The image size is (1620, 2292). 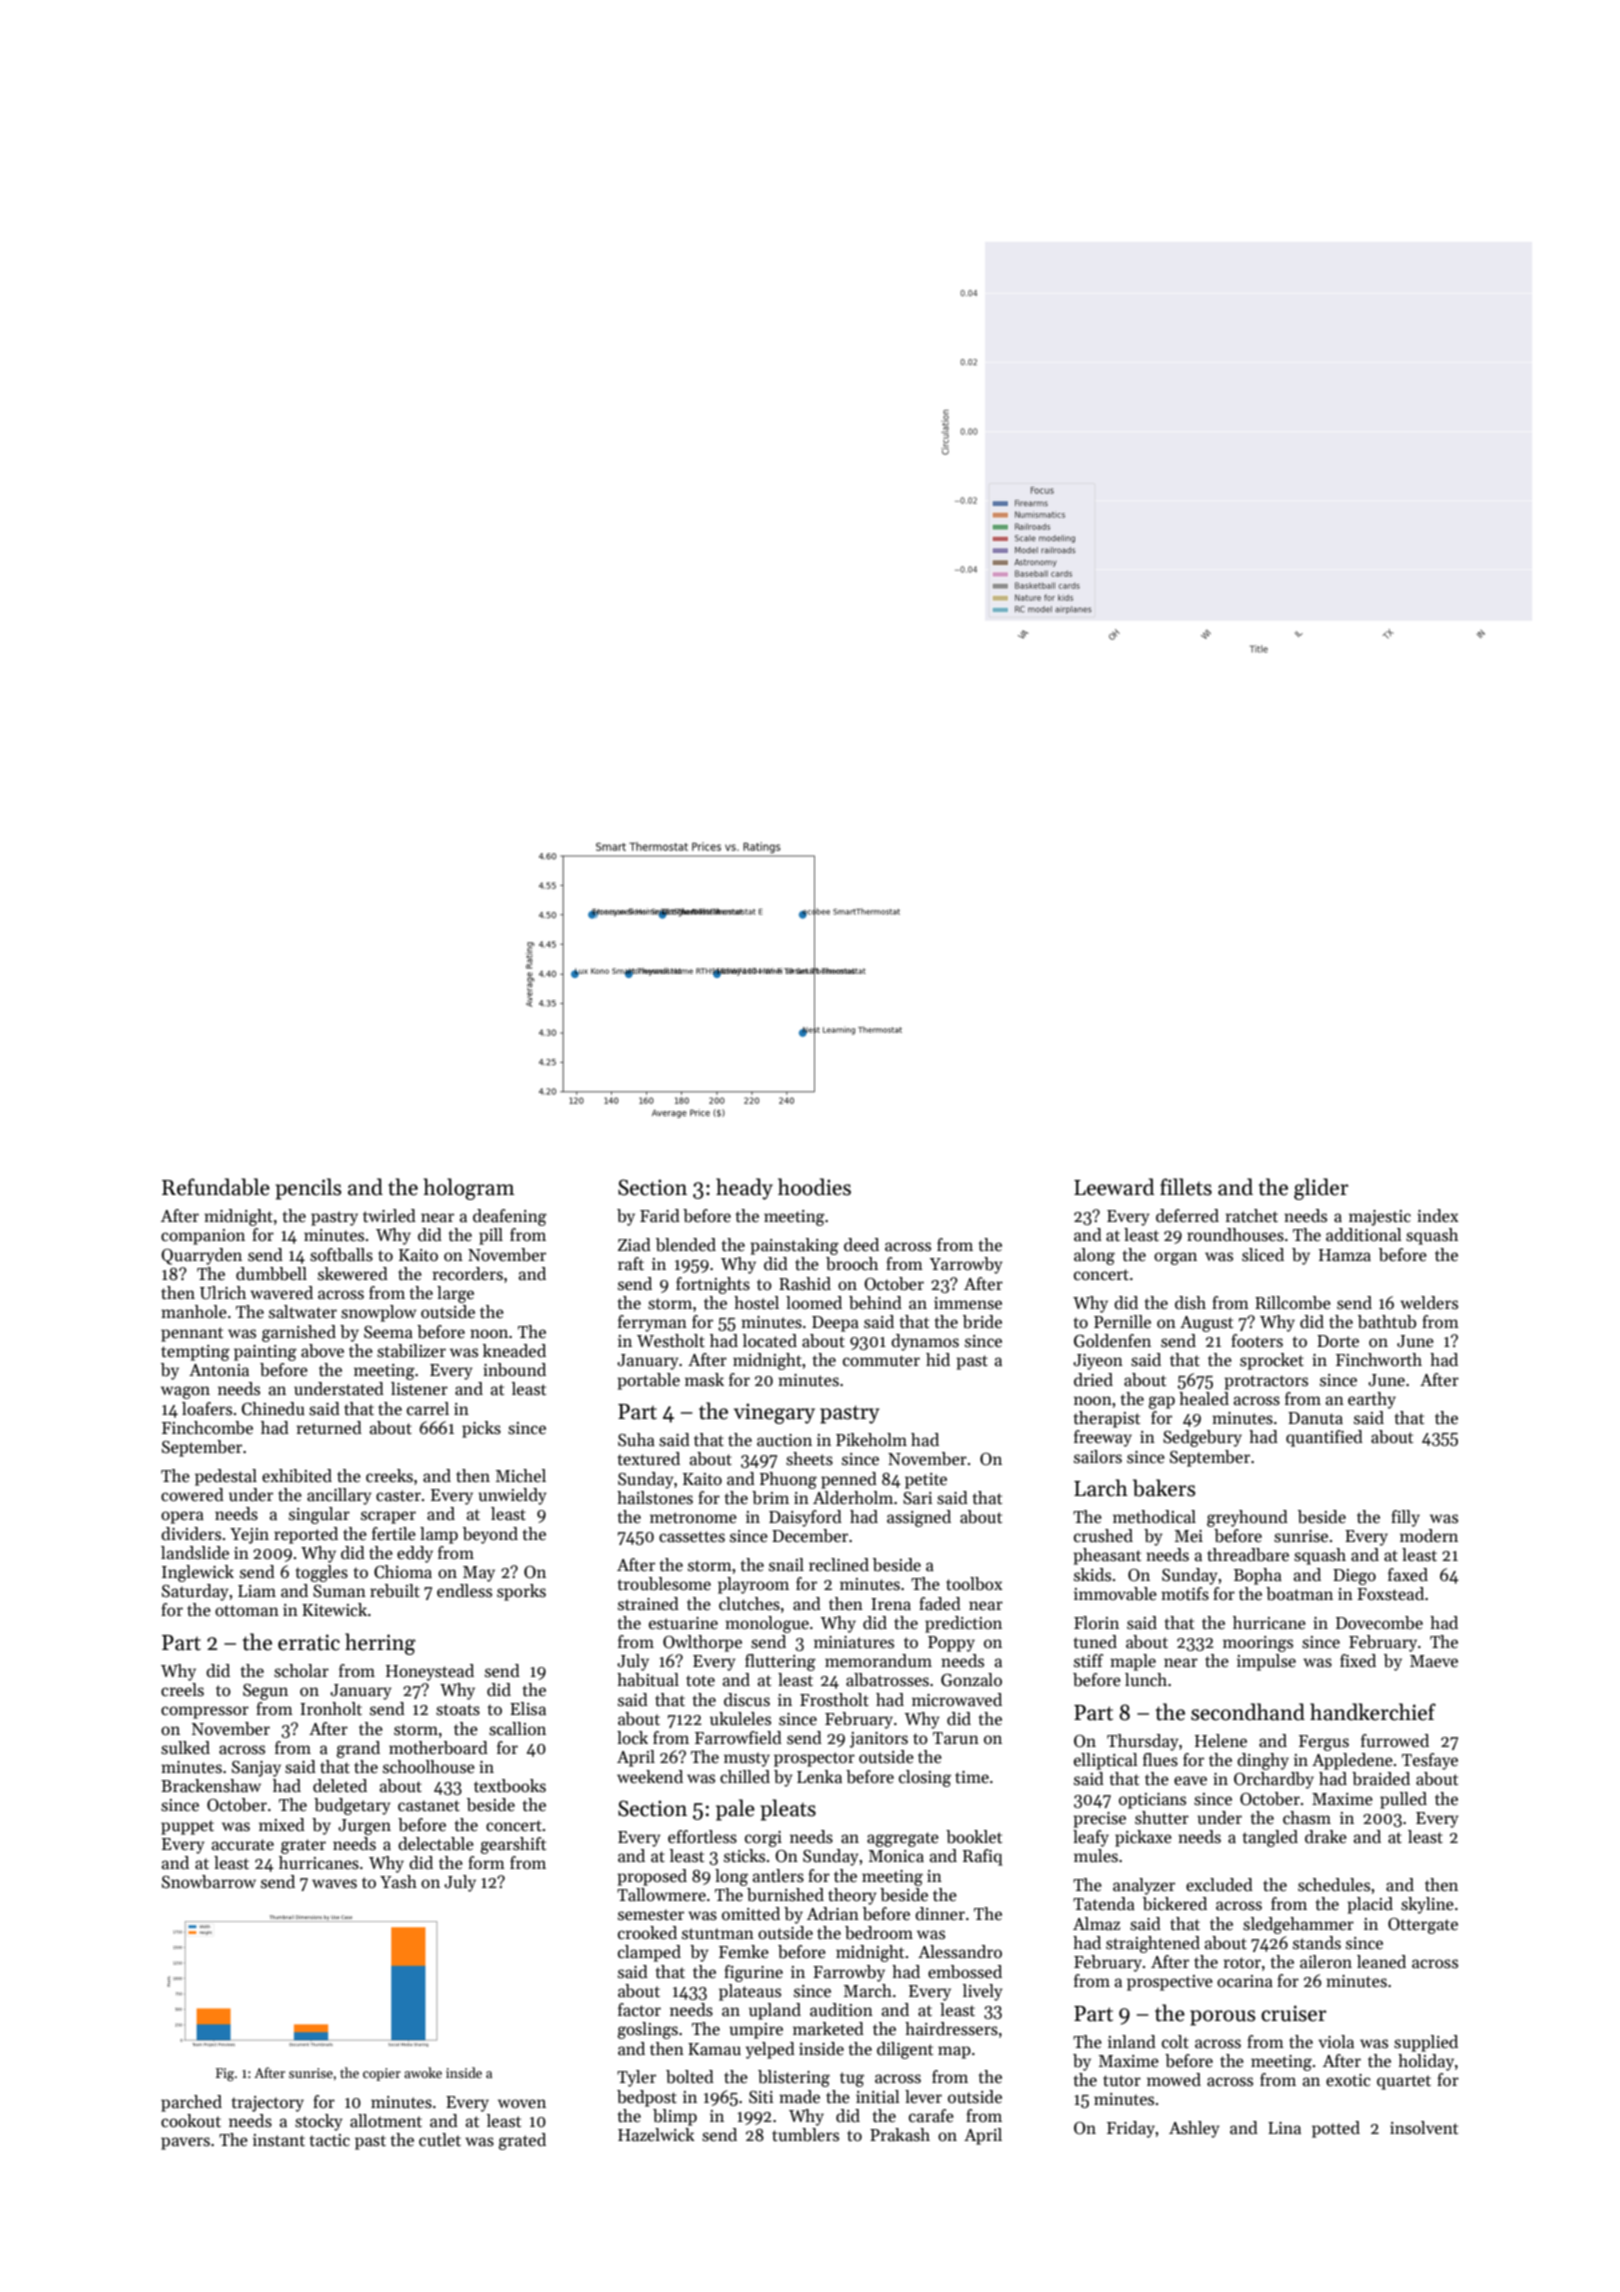 I want to click on drake, so click(x=1326, y=1837).
